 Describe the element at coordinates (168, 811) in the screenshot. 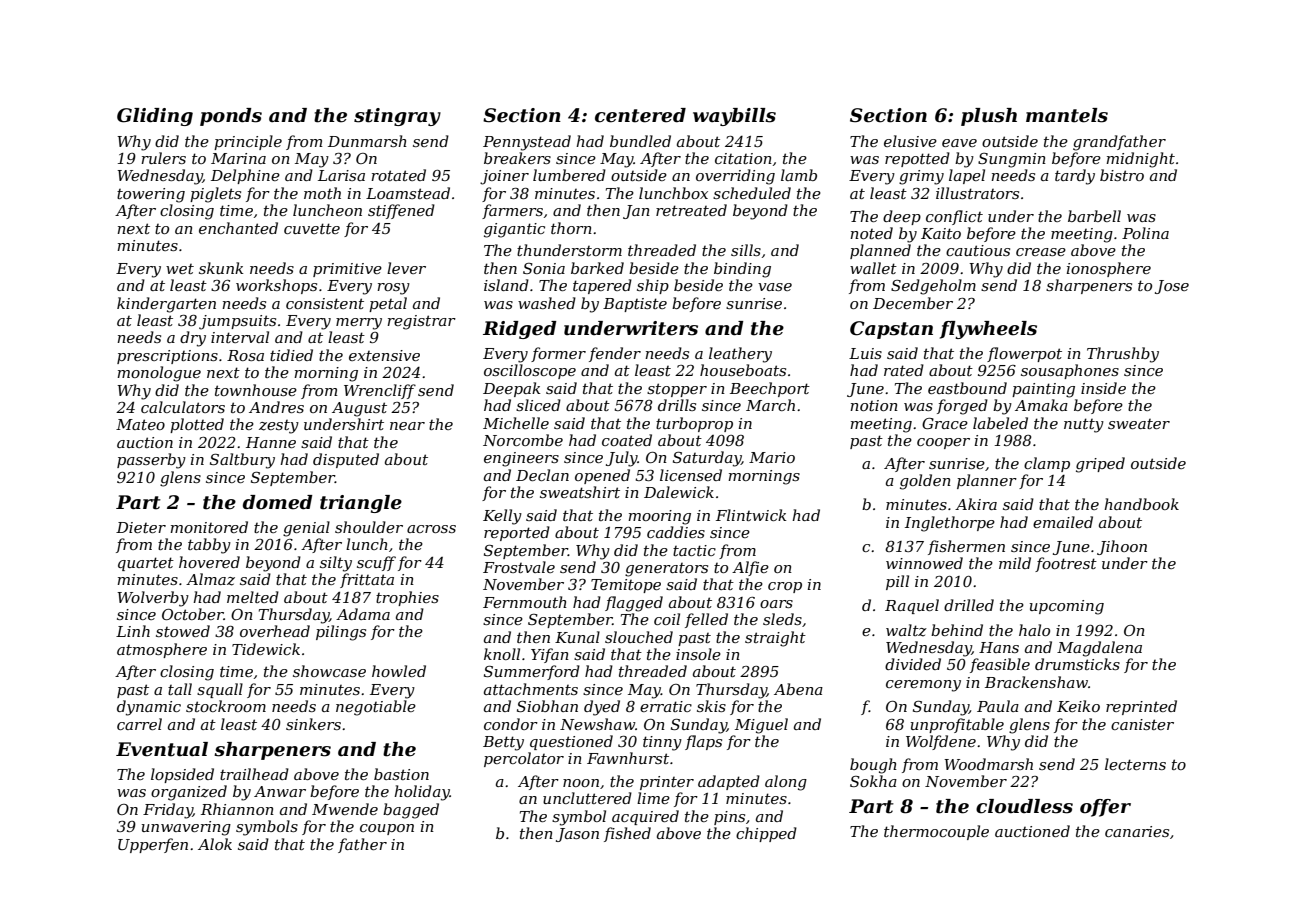

I see `Friday` at that location.
